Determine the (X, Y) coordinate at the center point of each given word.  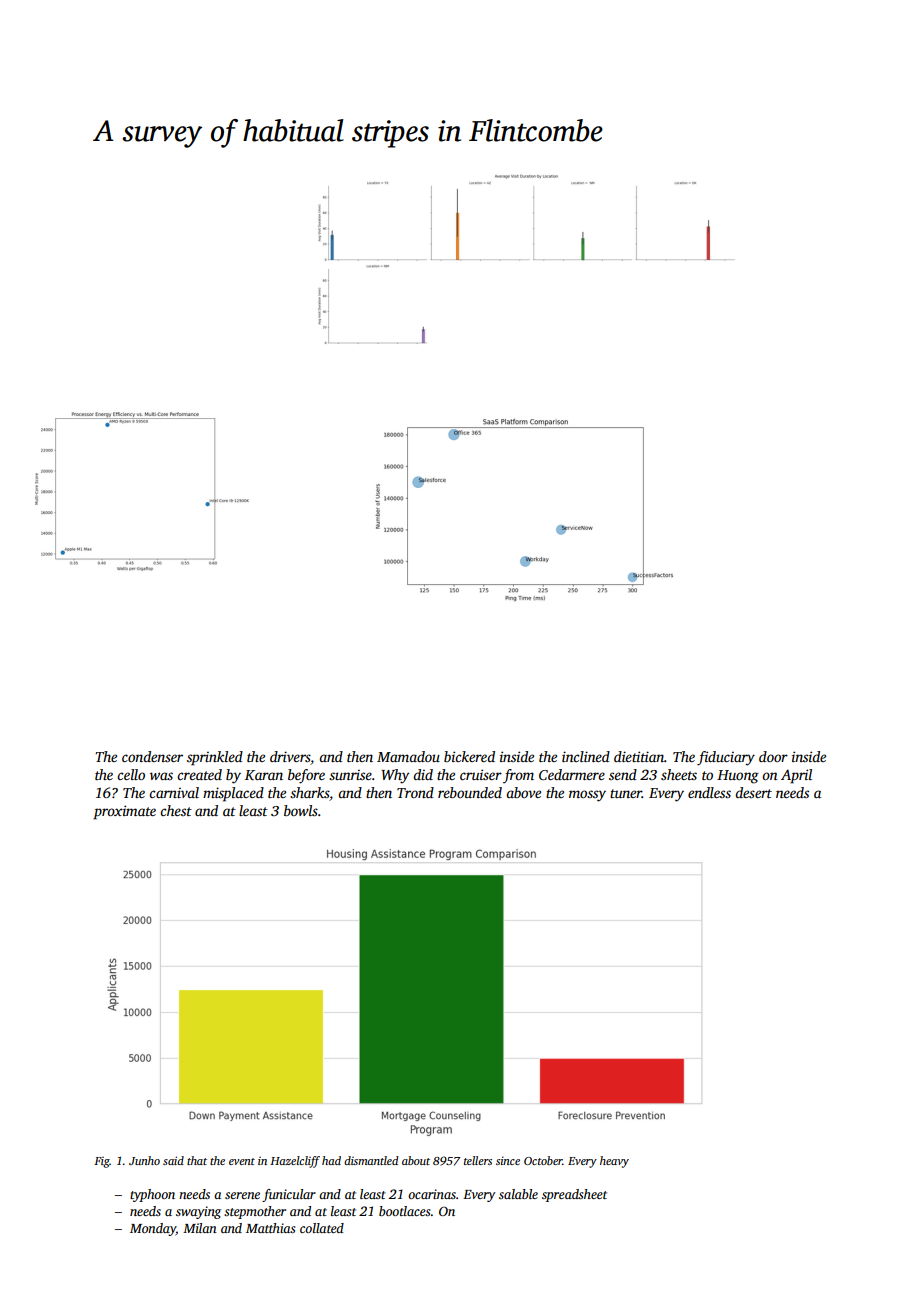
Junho (144, 1160)
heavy (614, 1162)
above (523, 792)
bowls (301, 810)
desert (753, 792)
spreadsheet (574, 1195)
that (197, 1160)
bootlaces (404, 1211)
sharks (310, 794)
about (416, 1160)
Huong (738, 777)
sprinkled (215, 758)
